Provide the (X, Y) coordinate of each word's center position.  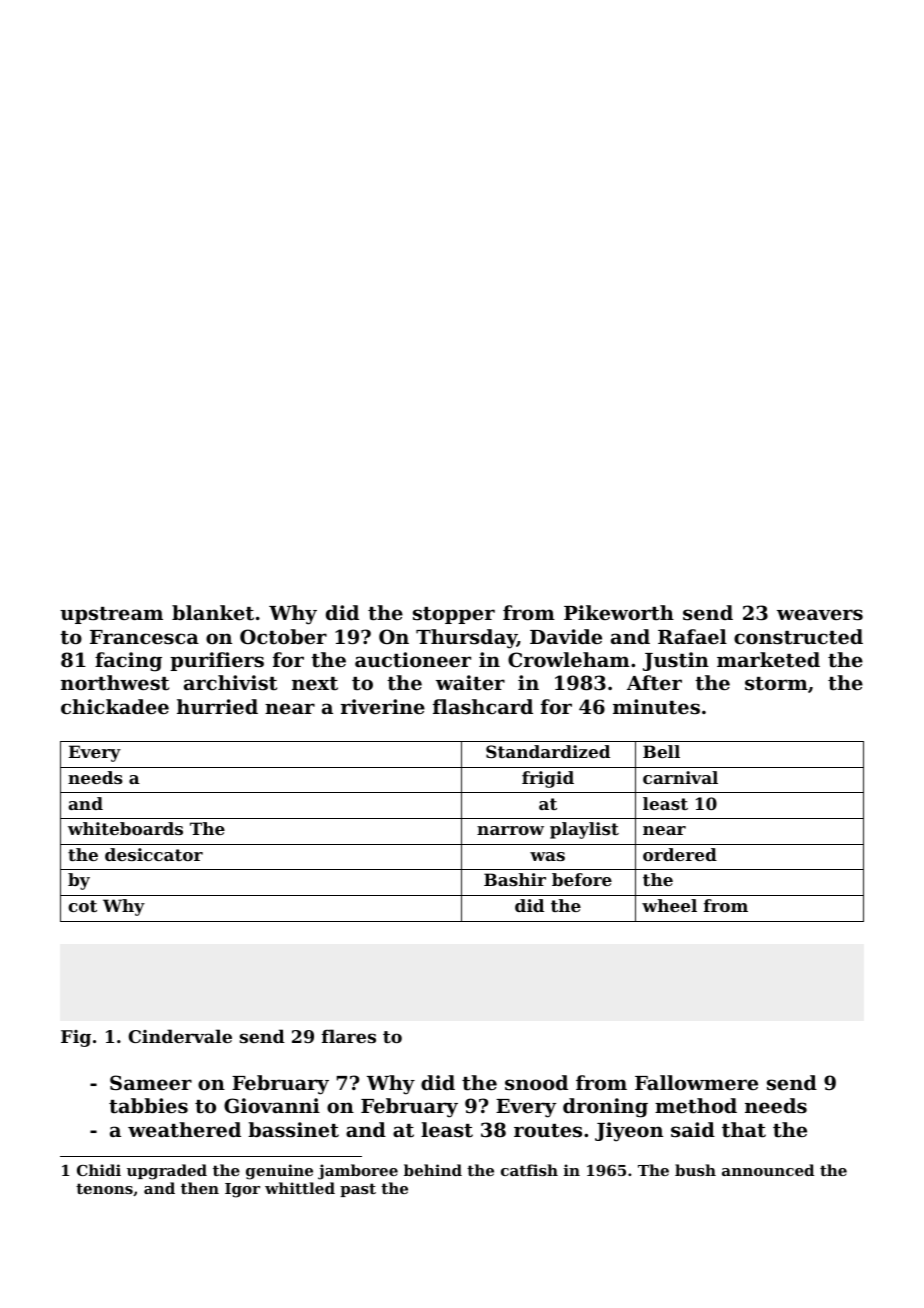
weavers (820, 615)
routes (548, 1131)
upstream (111, 615)
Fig (76, 1038)
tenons (104, 1188)
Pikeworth (619, 613)
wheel (669, 905)
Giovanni (272, 1106)
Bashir (515, 879)
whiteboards (125, 828)
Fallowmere (696, 1082)
